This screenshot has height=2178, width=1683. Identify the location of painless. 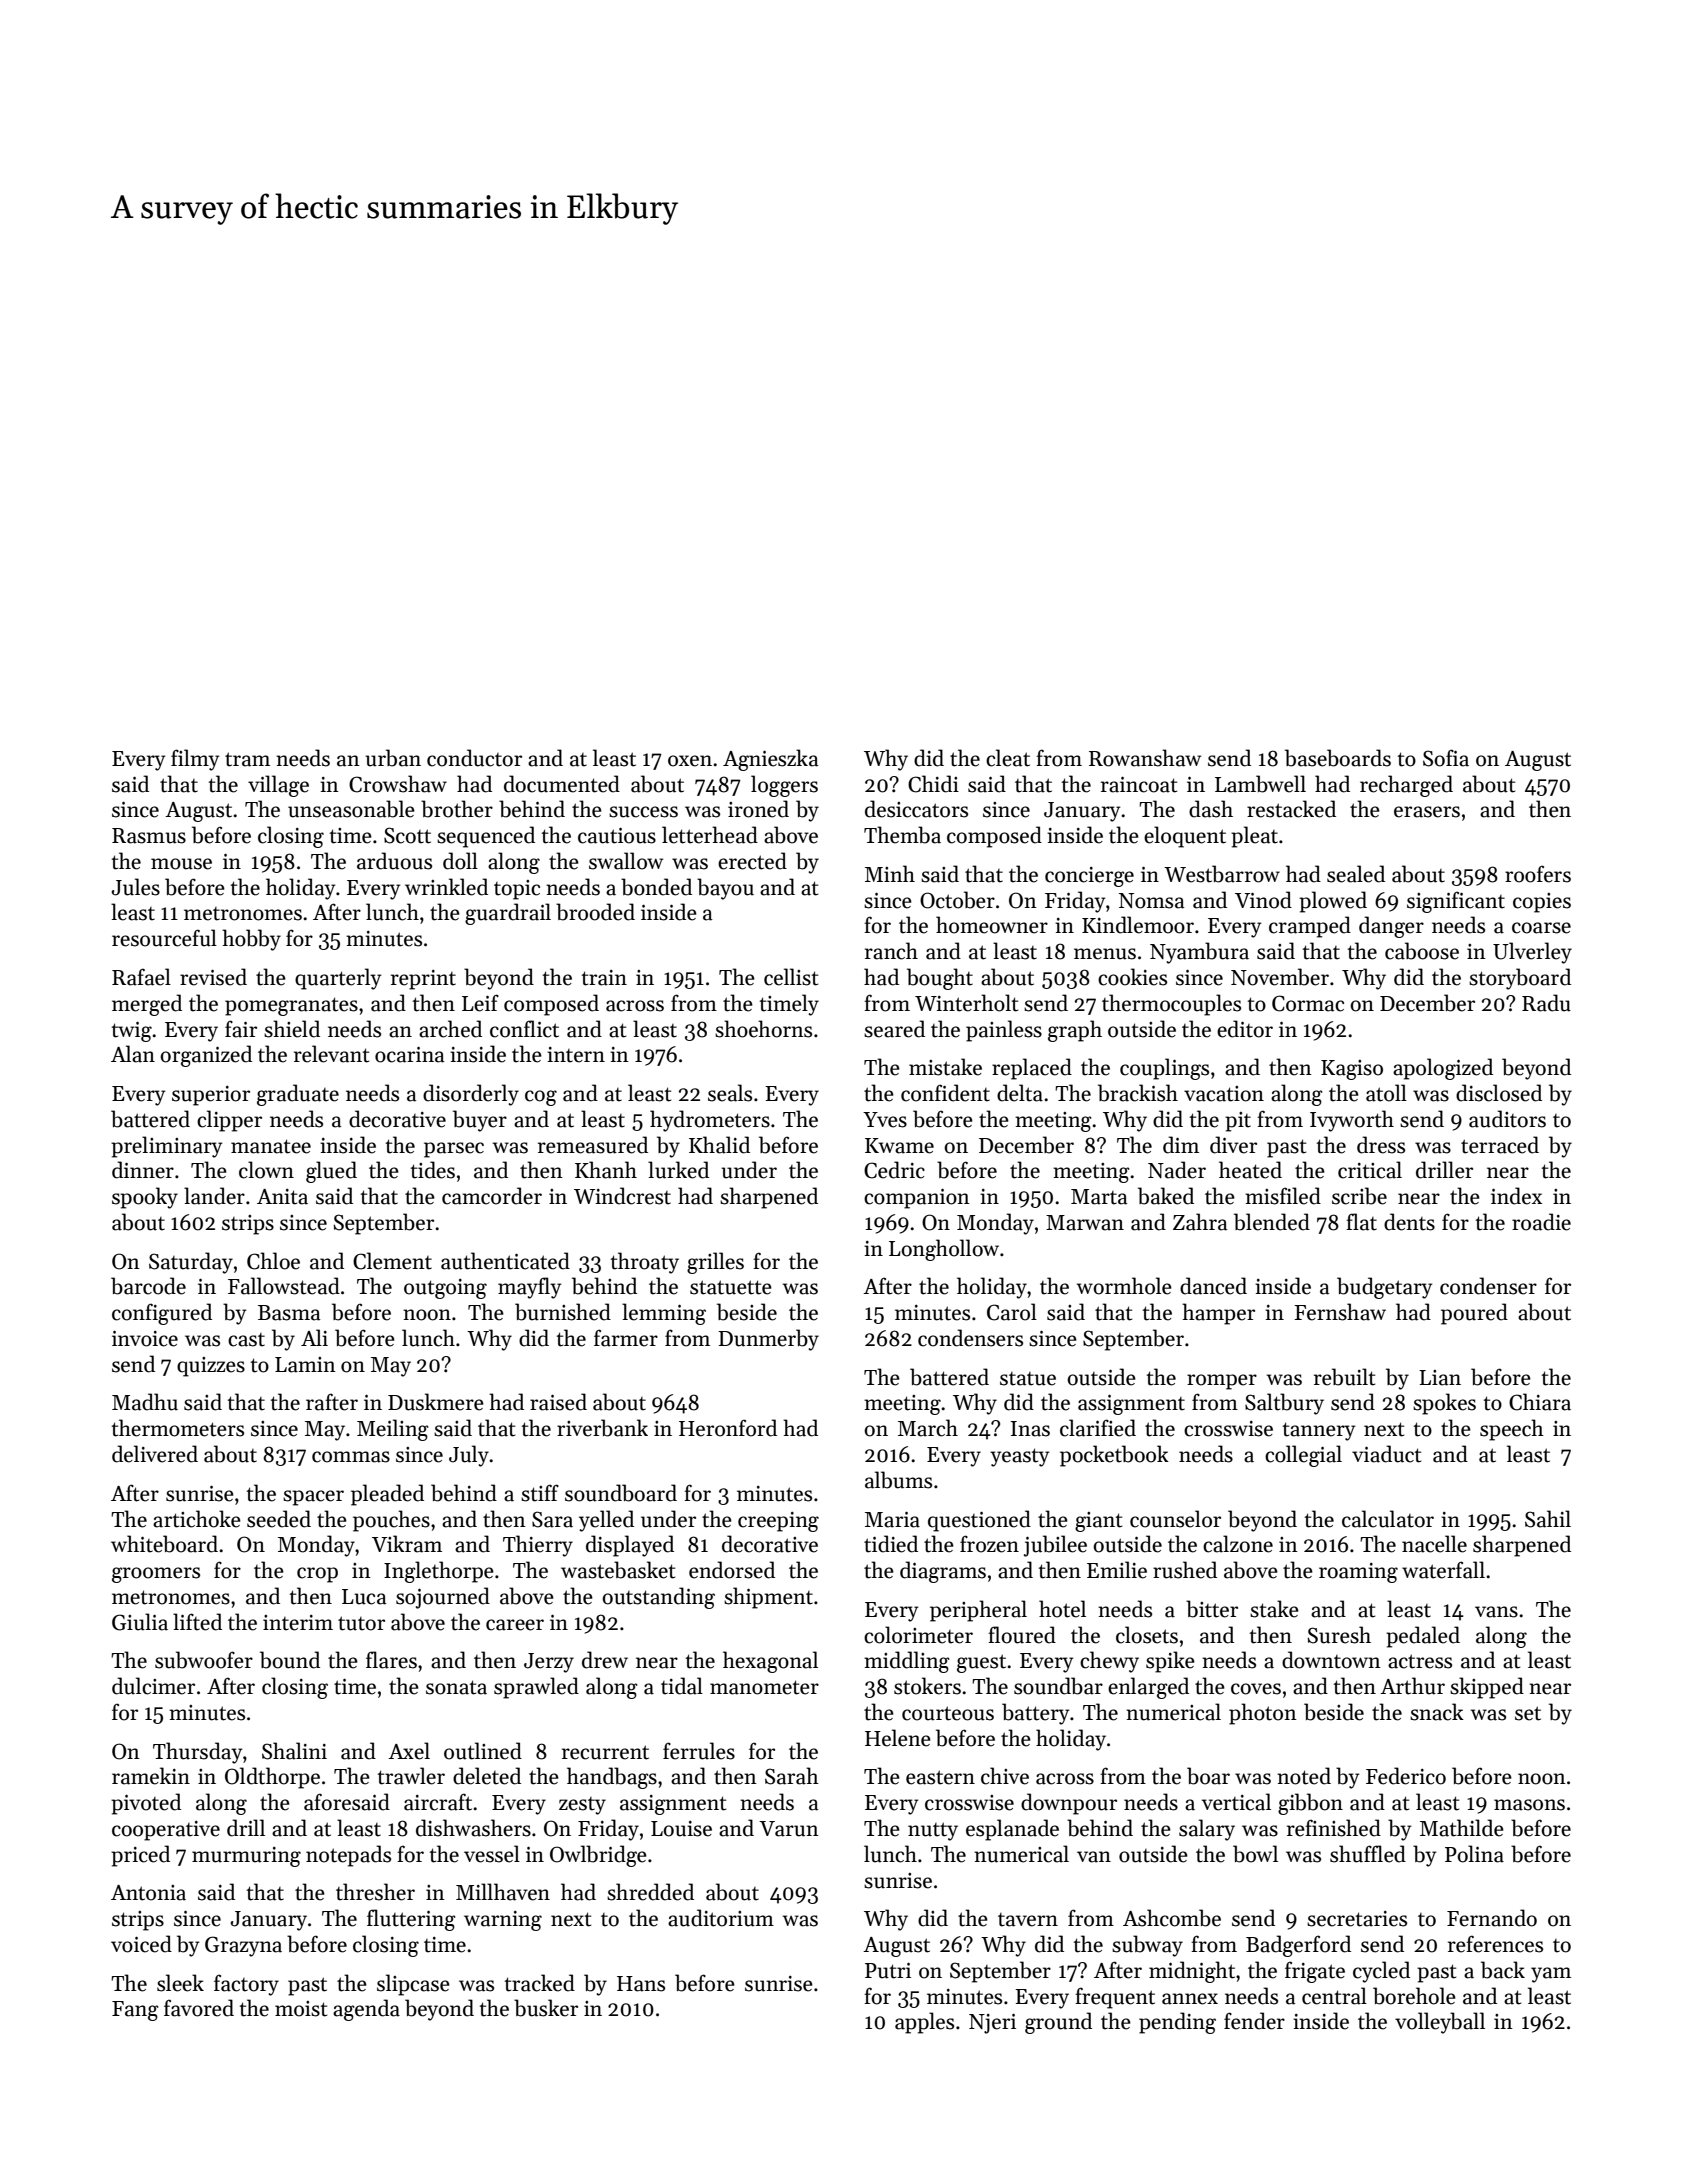
(1004, 1031).
